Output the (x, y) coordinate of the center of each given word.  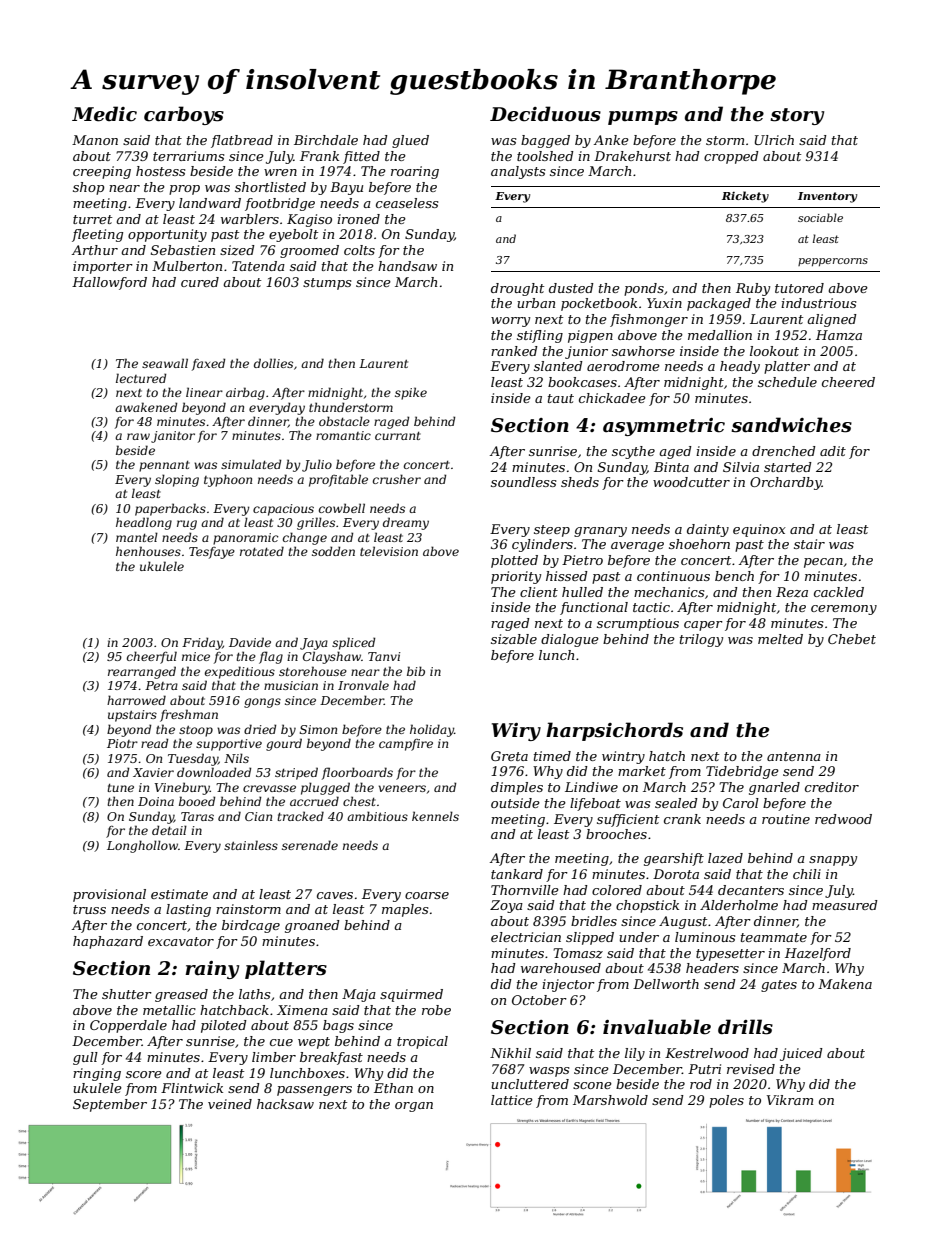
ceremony (844, 610)
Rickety (745, 197)
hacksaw (285, 1104)
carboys (184, 115)
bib (416, 671)
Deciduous (545, 114)
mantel (137, 537)
